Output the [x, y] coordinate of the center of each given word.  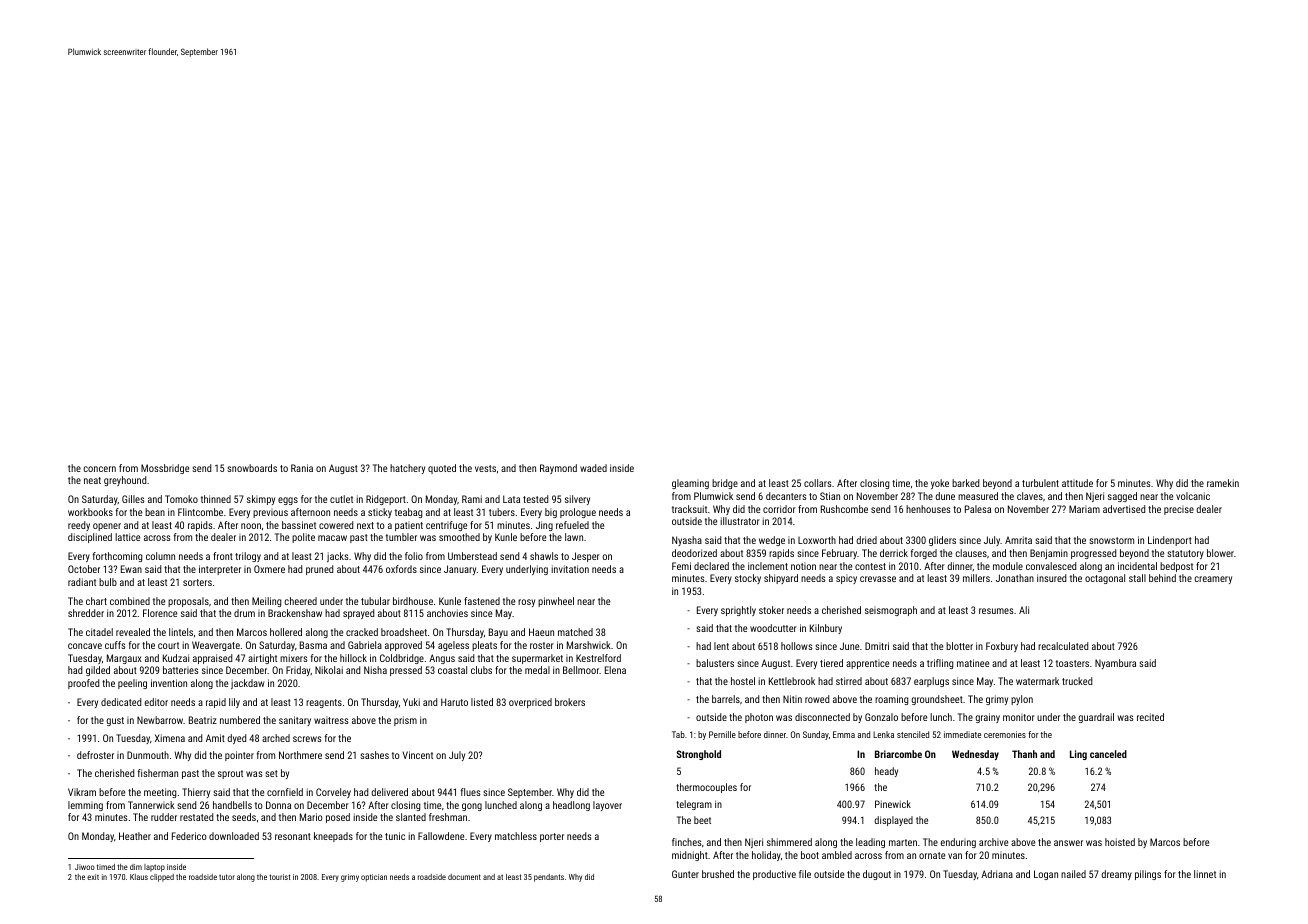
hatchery [407, 469]
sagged [1122, 497]
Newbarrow [160, 720]
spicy [846, 580]
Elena [615, 670]
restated [196, 817]
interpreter [220, 570]
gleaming [690, 484]
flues [471, 792]
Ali [1024, 610]
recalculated [1063, 646]
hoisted [1120, 842]
